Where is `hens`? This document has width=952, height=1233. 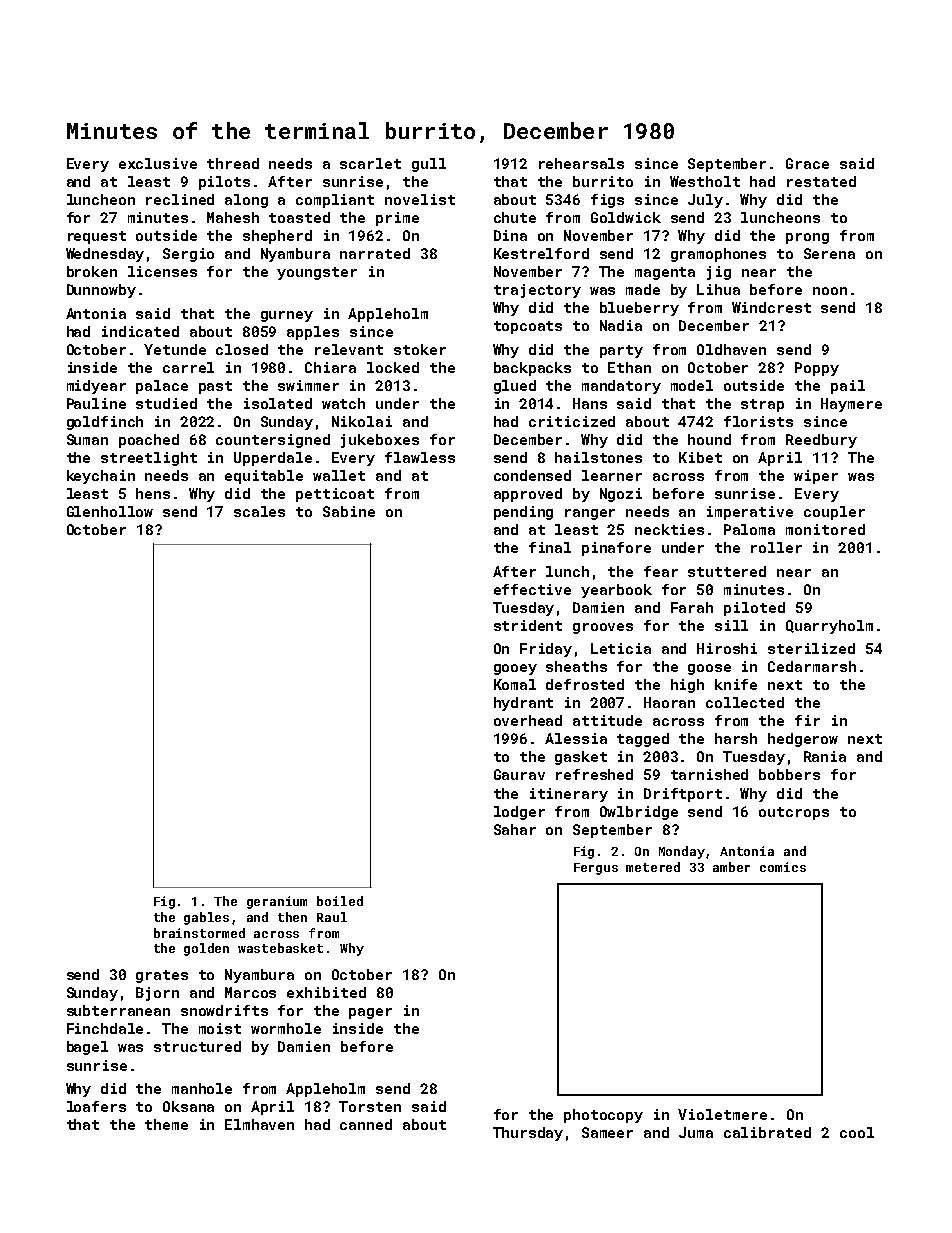 hens is located at coordinates (153, 493).
